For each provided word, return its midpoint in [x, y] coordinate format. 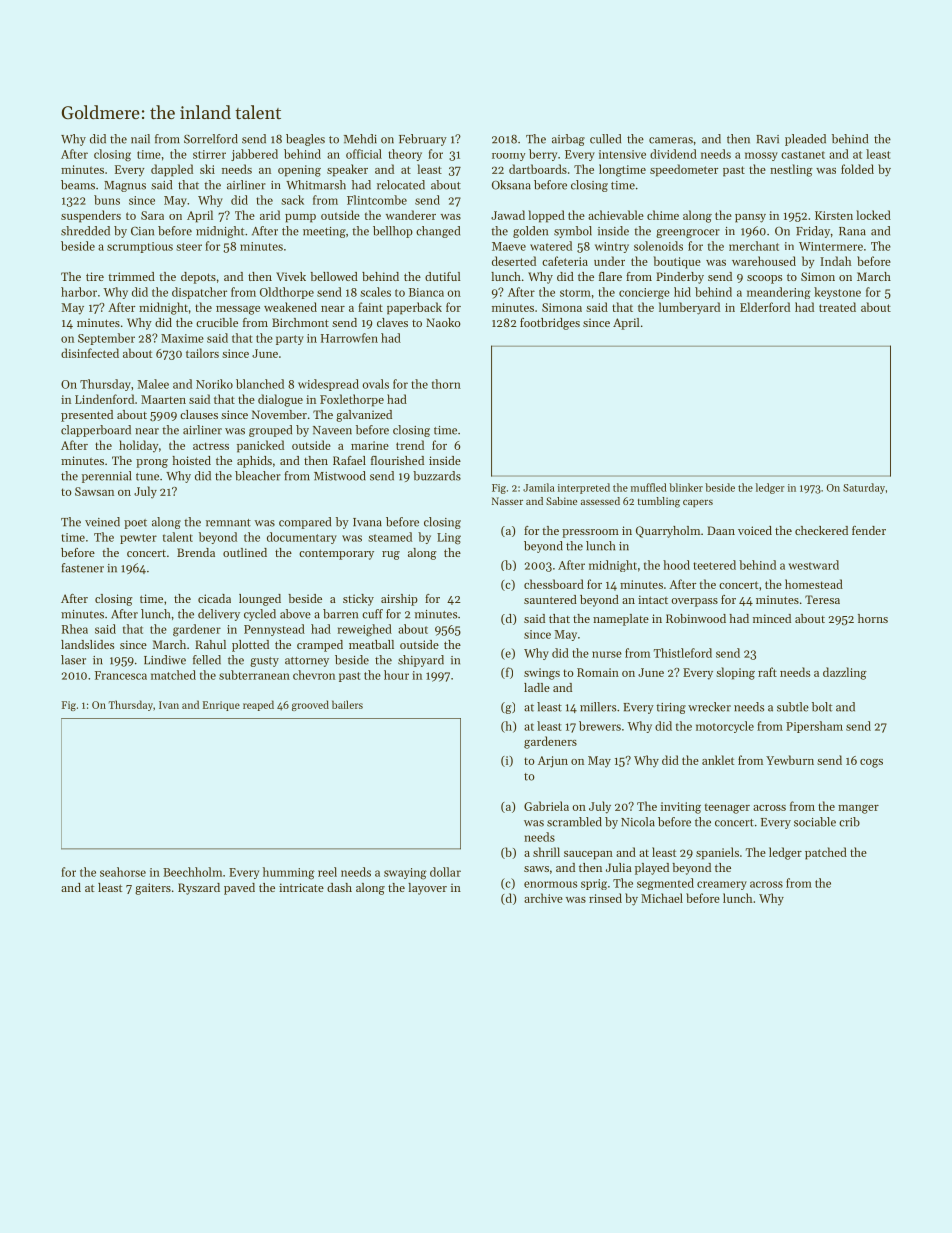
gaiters [153, 889]
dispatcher [199, 293]
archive [543, 898]
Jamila [539, 487]
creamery [722, 885]
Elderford [765, 307]
